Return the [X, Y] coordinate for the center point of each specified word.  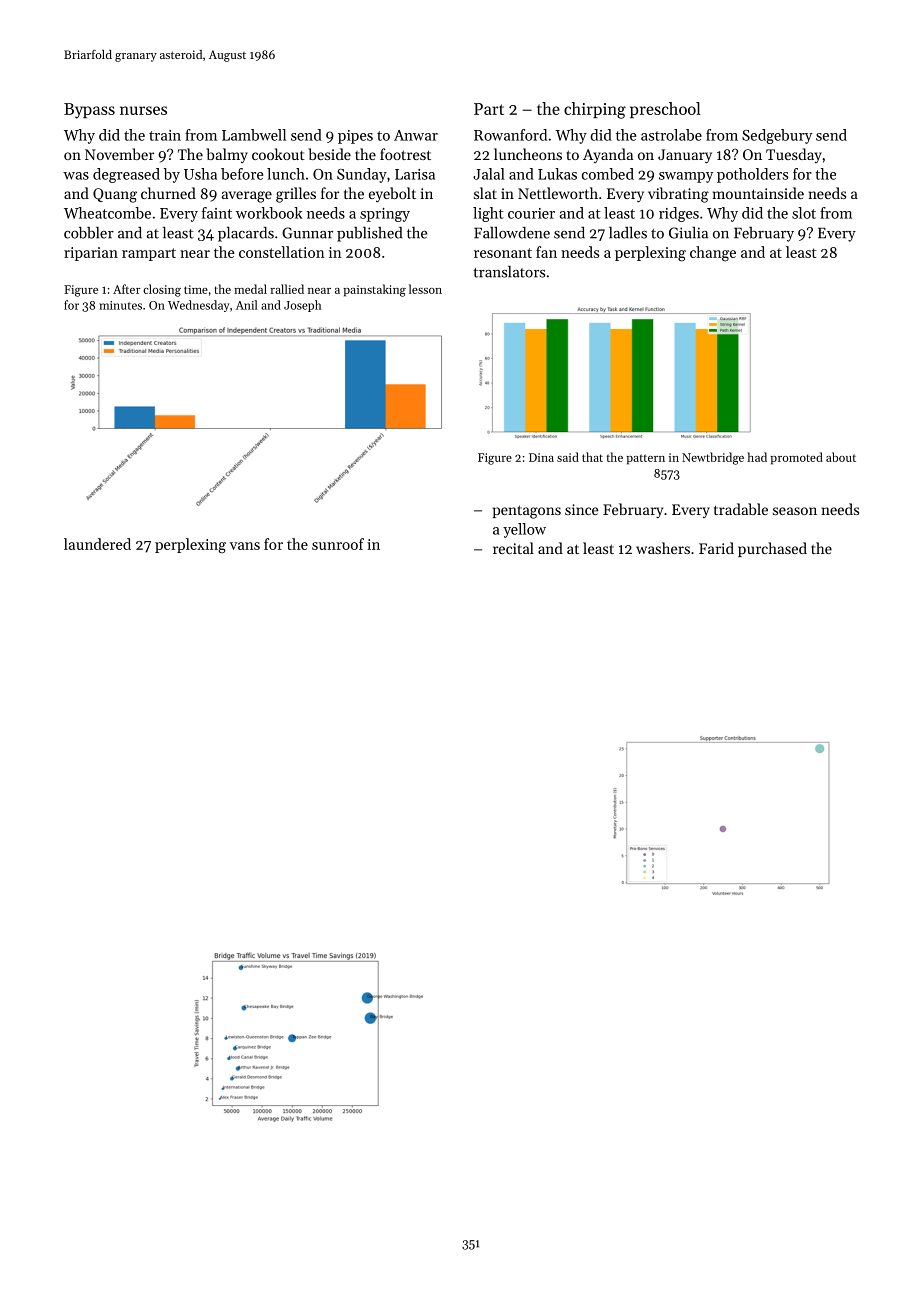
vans [244, 546]
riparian [91, 254]
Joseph [303, 306]
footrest [405, 154]
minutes [120, 305]
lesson [425, 289]
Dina [541, 457]
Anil [247, 305]
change [713, 254]
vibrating [678, 195]
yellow [524, 530]
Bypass [89, 111]
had [757, 457]
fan [546, 252]
